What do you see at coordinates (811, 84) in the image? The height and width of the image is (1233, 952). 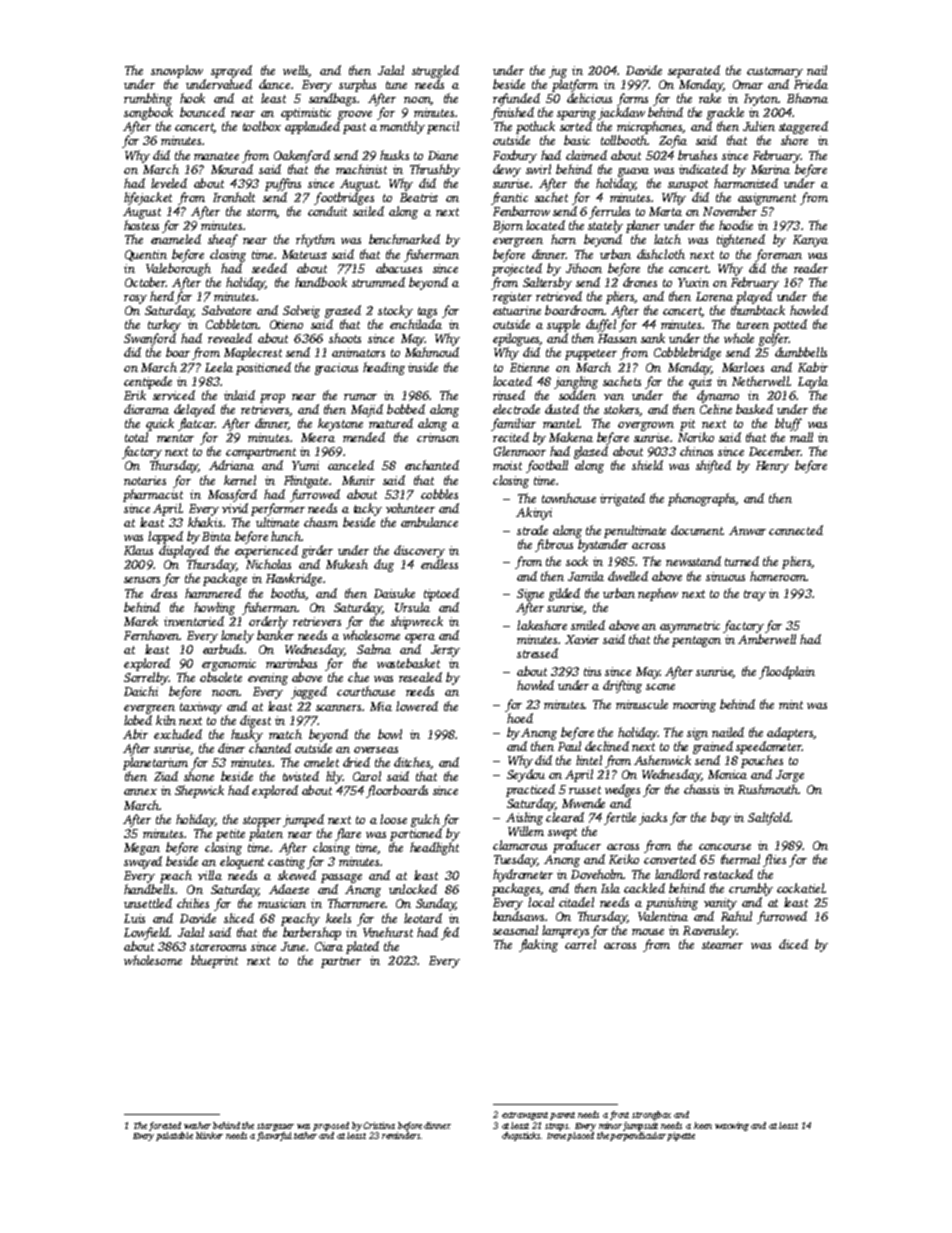 I see `Frieda` at bounding box center [811, 84].
